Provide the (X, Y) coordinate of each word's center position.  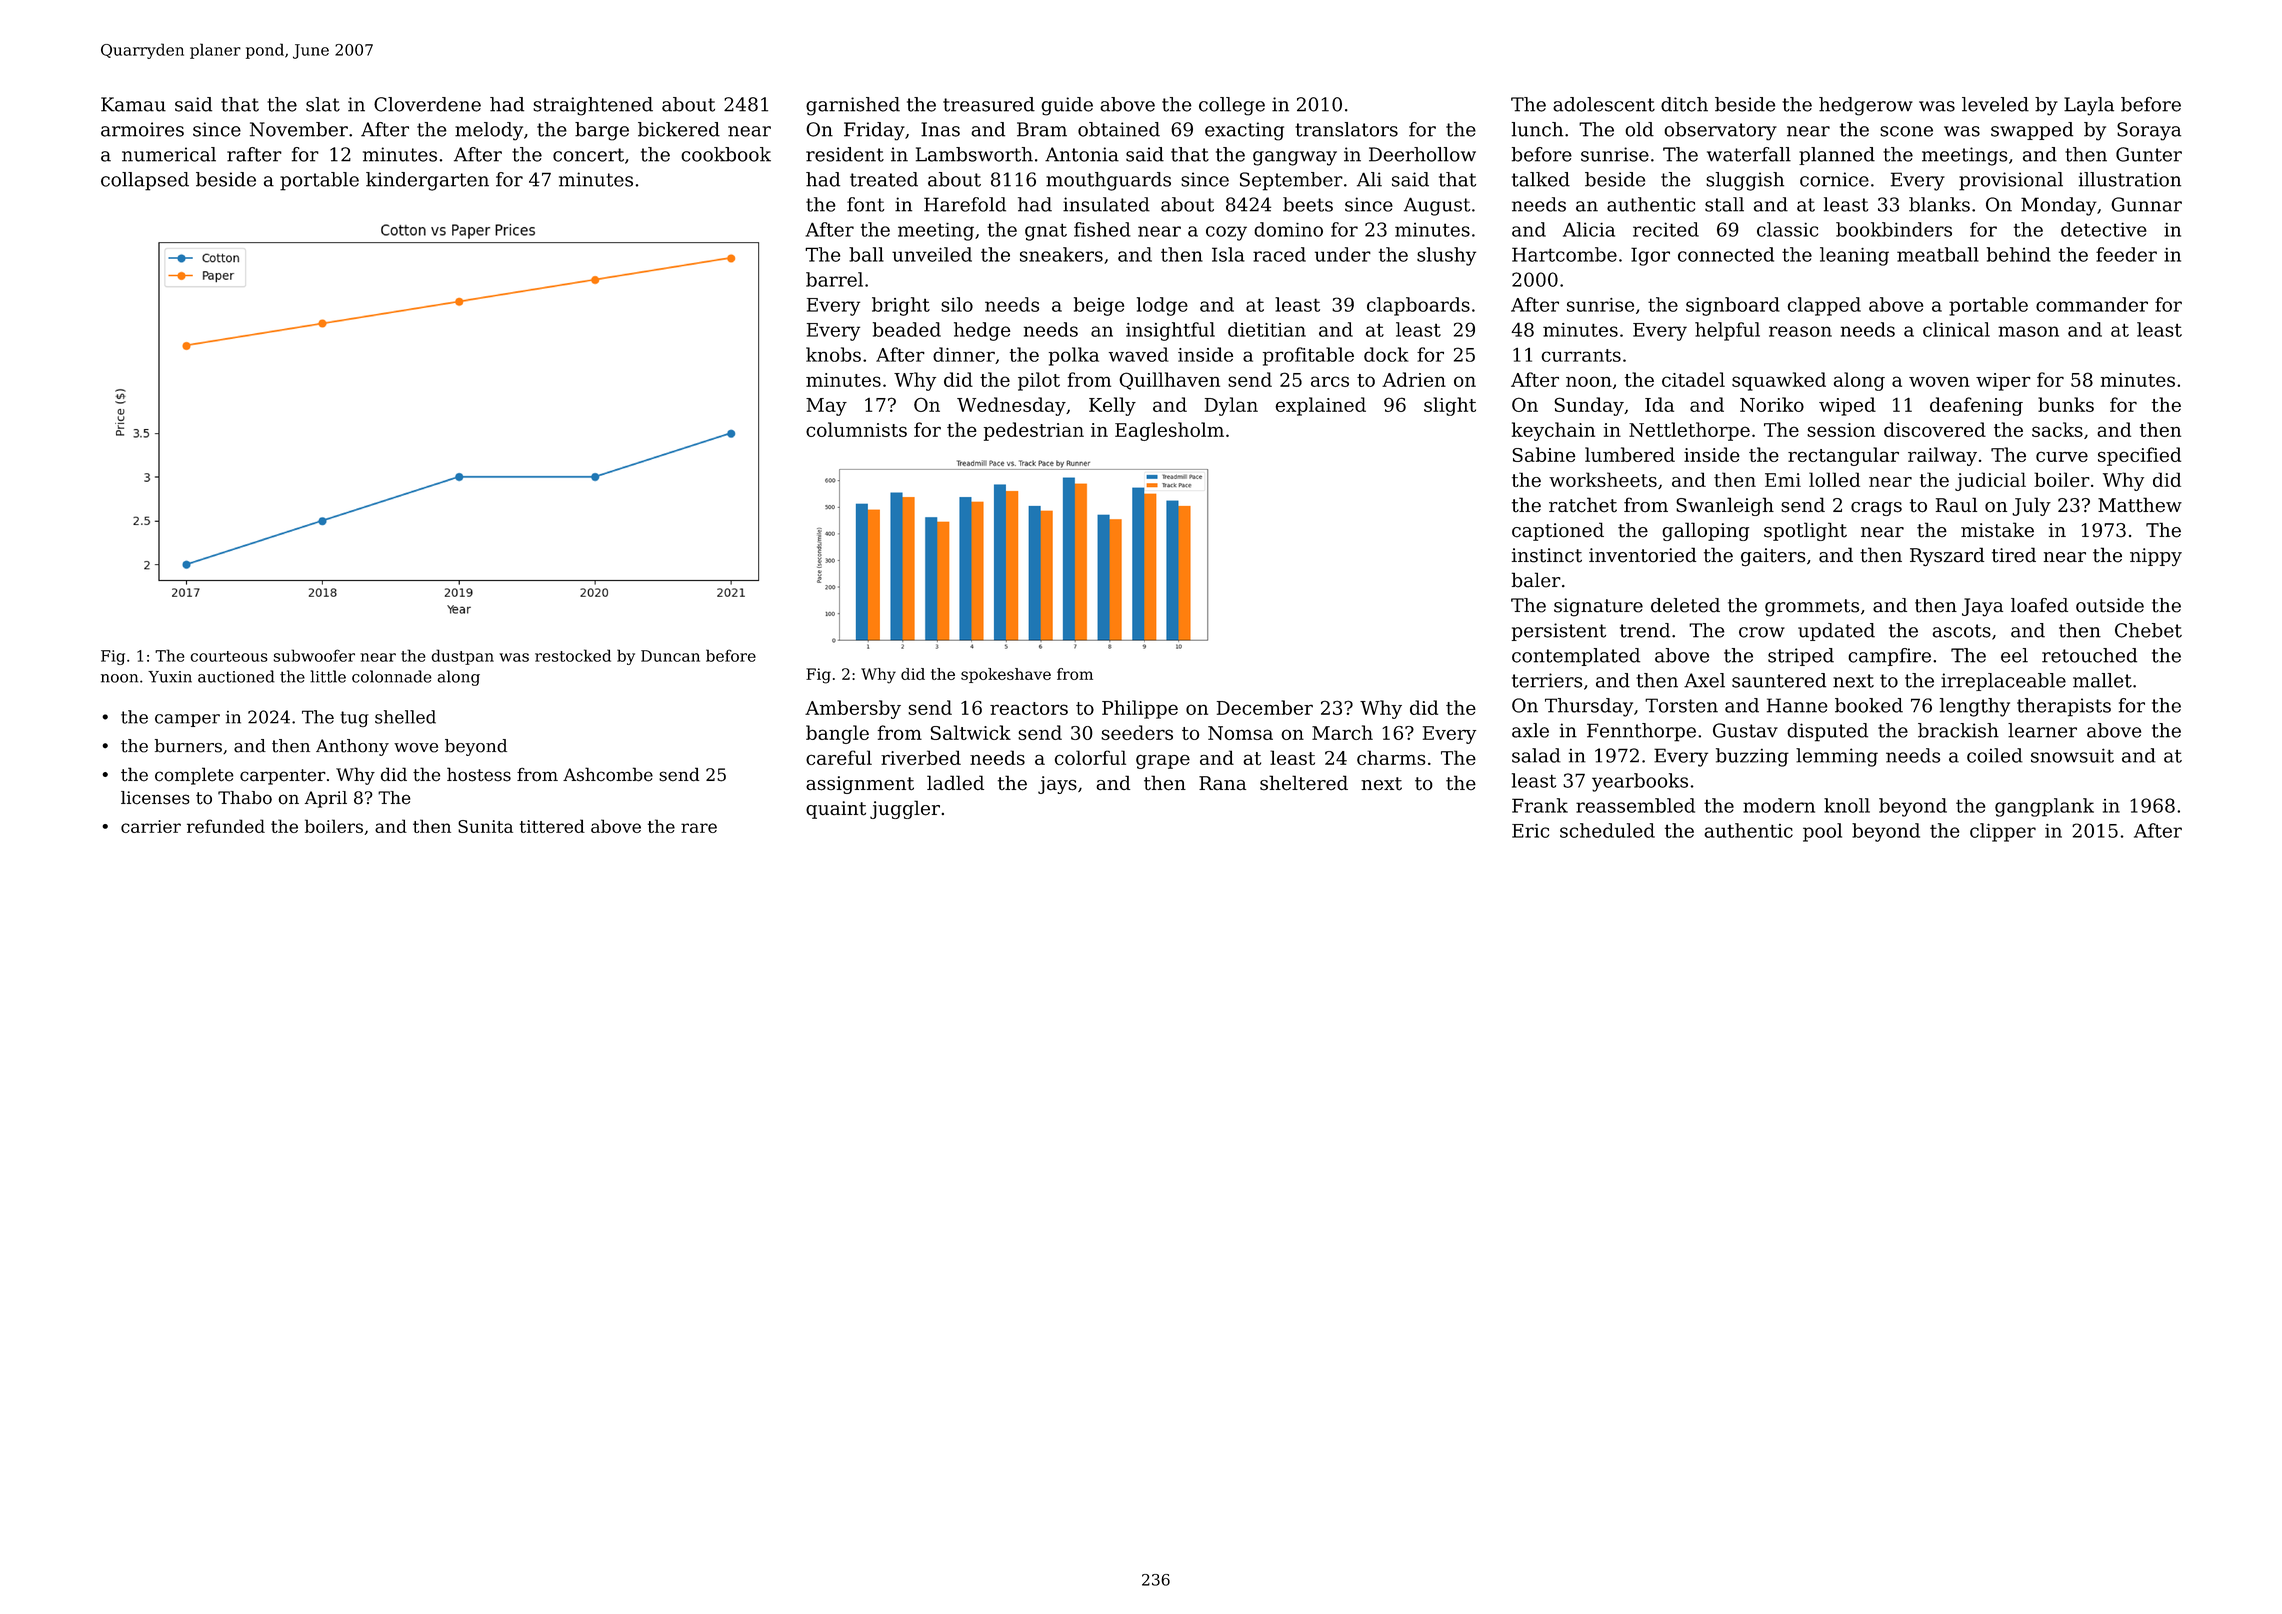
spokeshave (1006, 675)
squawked (1779, 381)
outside (2110, 605)
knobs (833, 354)
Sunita (485, 826)
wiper (2003, 382)
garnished (853, 106)
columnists (856, 429)
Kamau (133, 104)
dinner (964, 354)
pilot (1039, 381)
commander (2092, 304)
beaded (907, 329)
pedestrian (1034, 431)
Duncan (670, 656)
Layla (2089, 106)
